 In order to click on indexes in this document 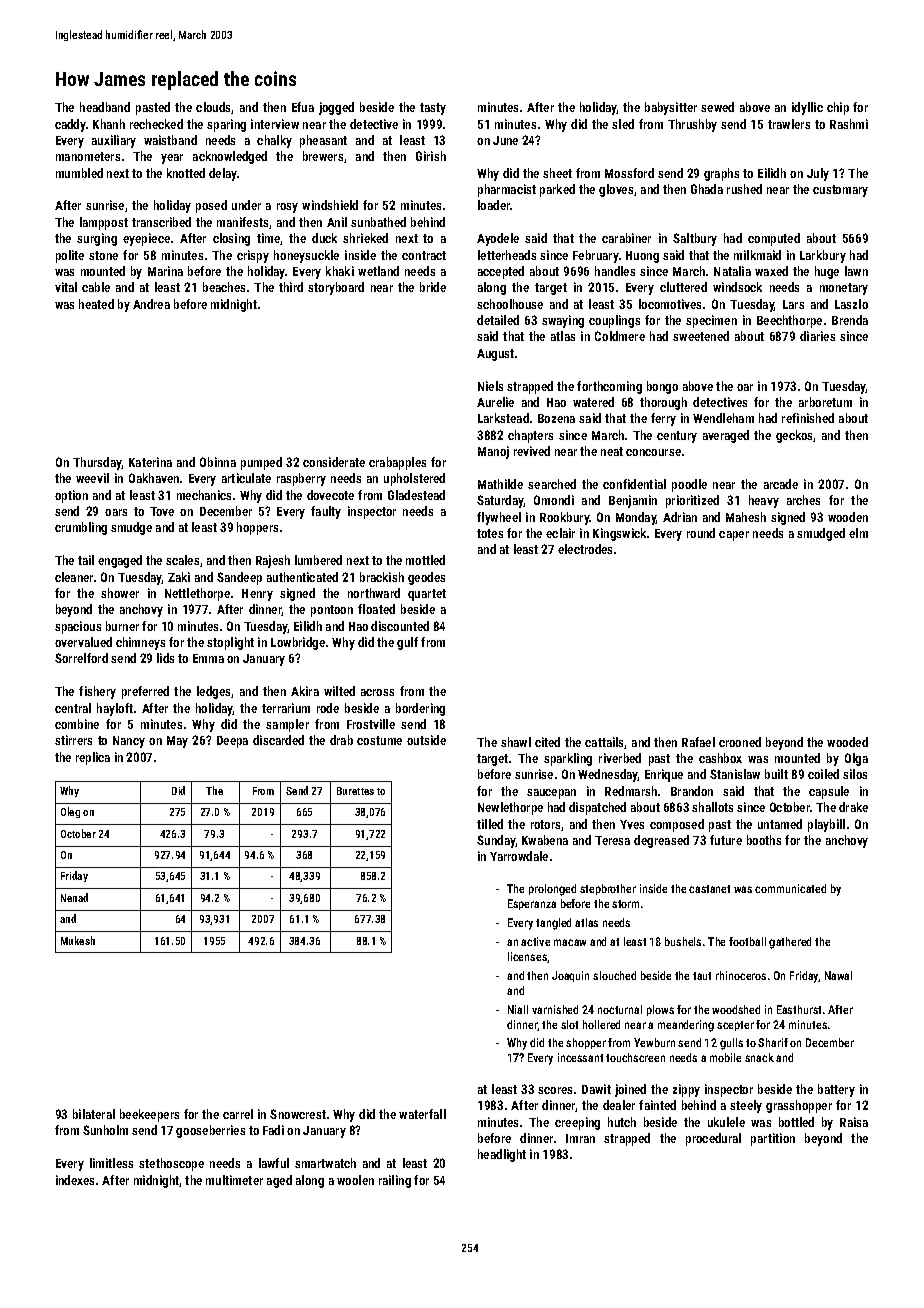, I will do `click(75, 1180)`.
